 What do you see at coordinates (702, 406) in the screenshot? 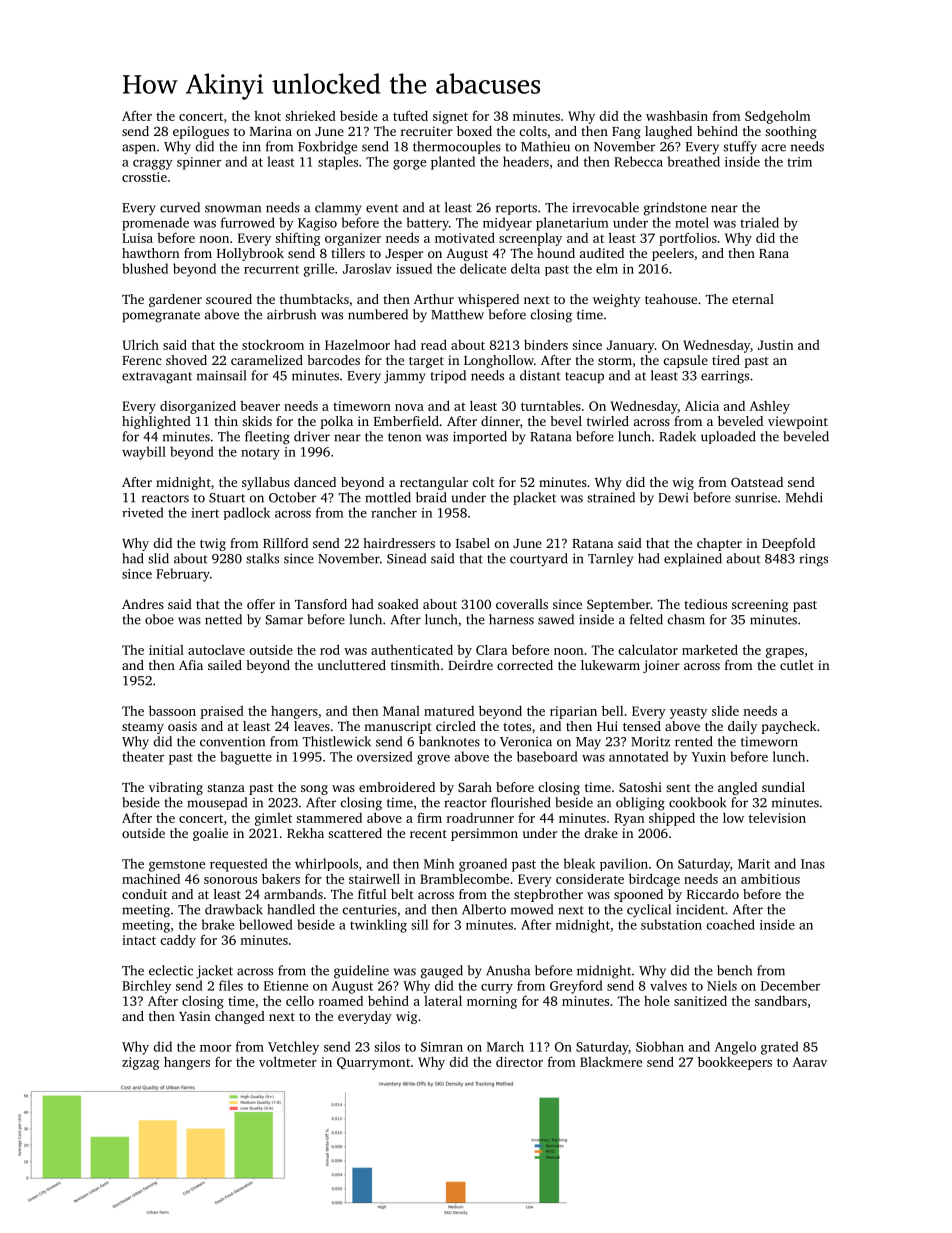
I see `Alicia` at bounding box center [702, 406].
